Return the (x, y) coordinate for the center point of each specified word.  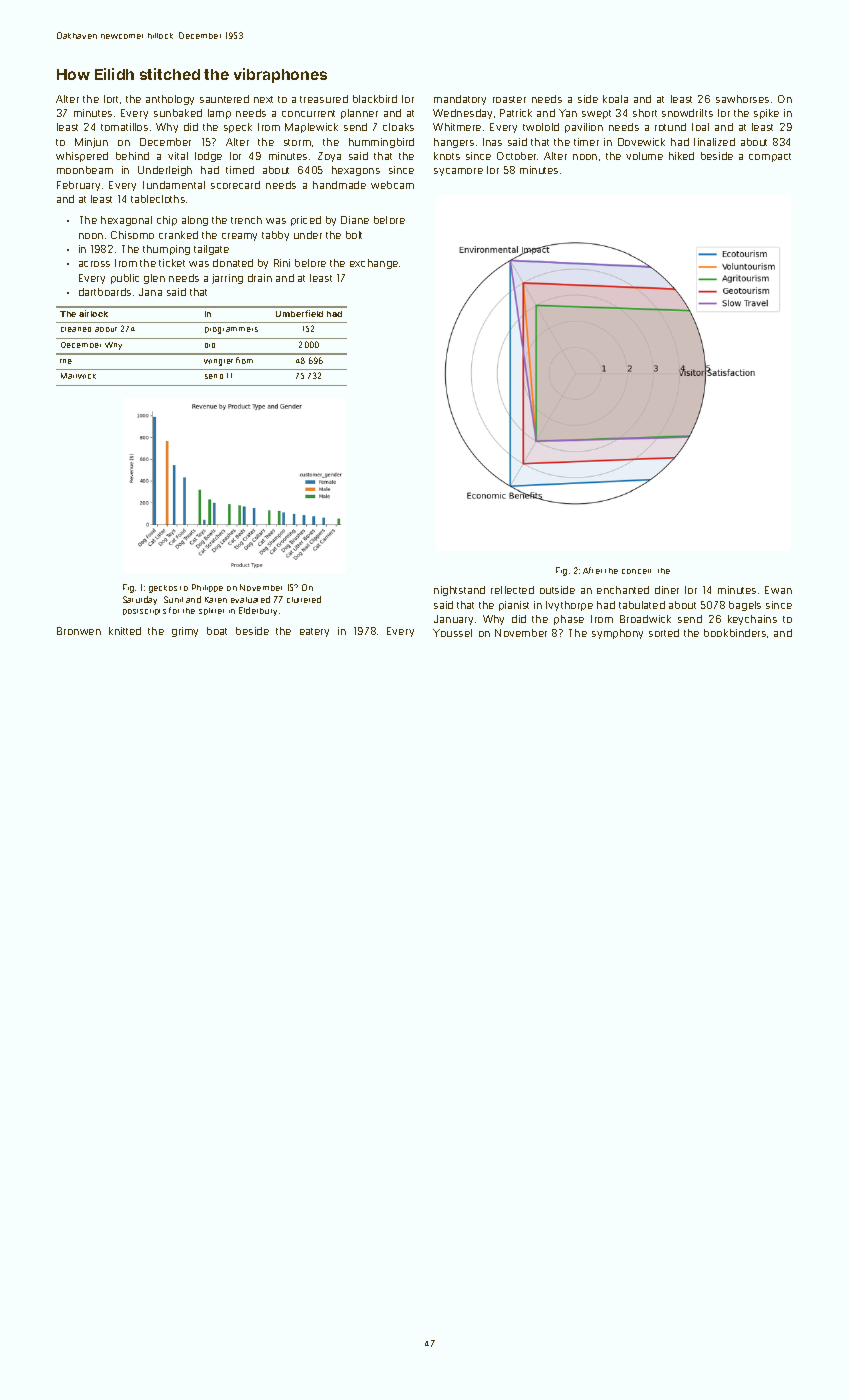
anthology (170, 100)
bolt (354, 235)
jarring (227, 279)
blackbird (375, 99)
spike (766, 114)
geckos (163, 589)
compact (770, 157)
